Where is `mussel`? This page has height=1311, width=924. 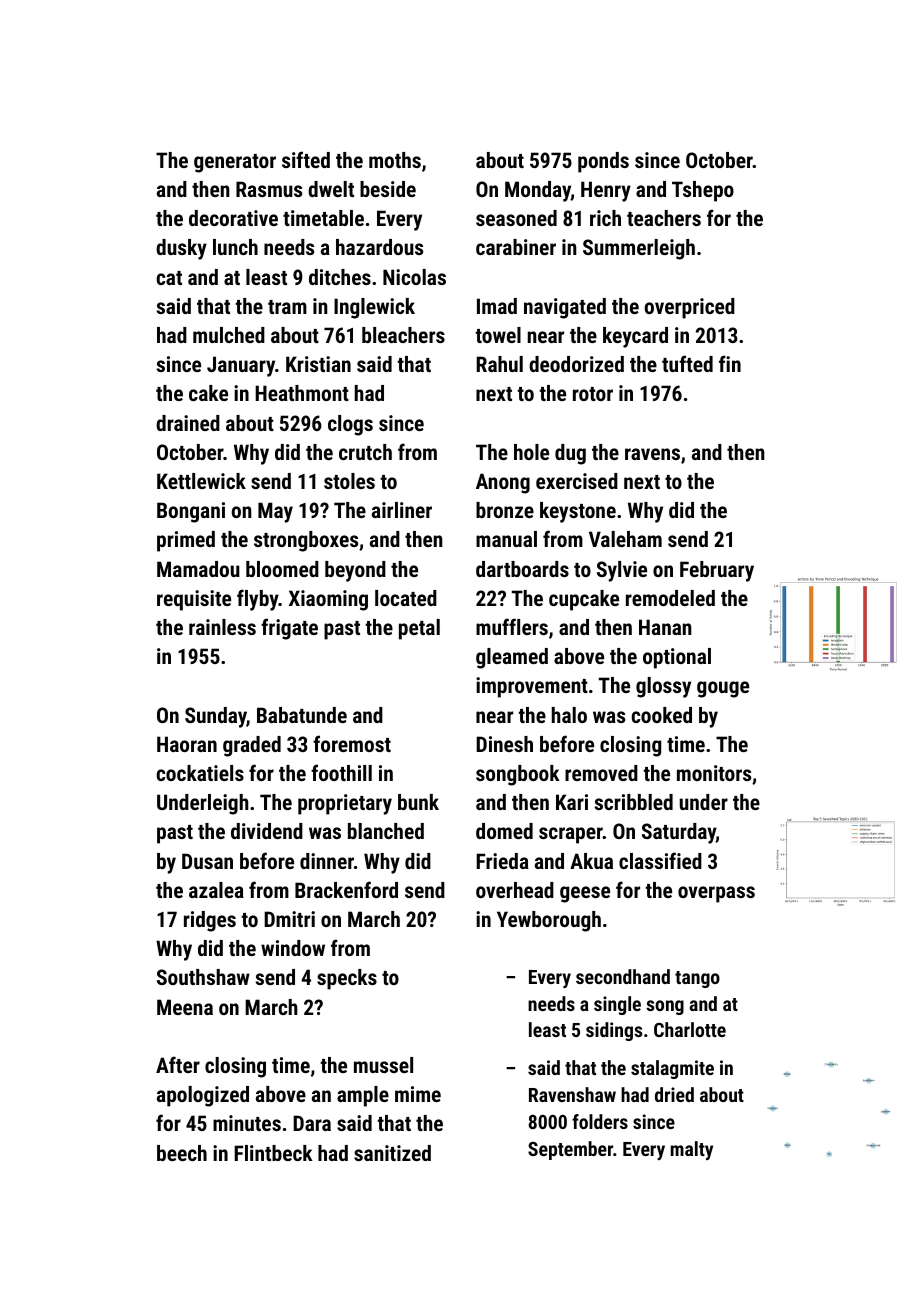
mussel is located at coordinates (383, 1065).
